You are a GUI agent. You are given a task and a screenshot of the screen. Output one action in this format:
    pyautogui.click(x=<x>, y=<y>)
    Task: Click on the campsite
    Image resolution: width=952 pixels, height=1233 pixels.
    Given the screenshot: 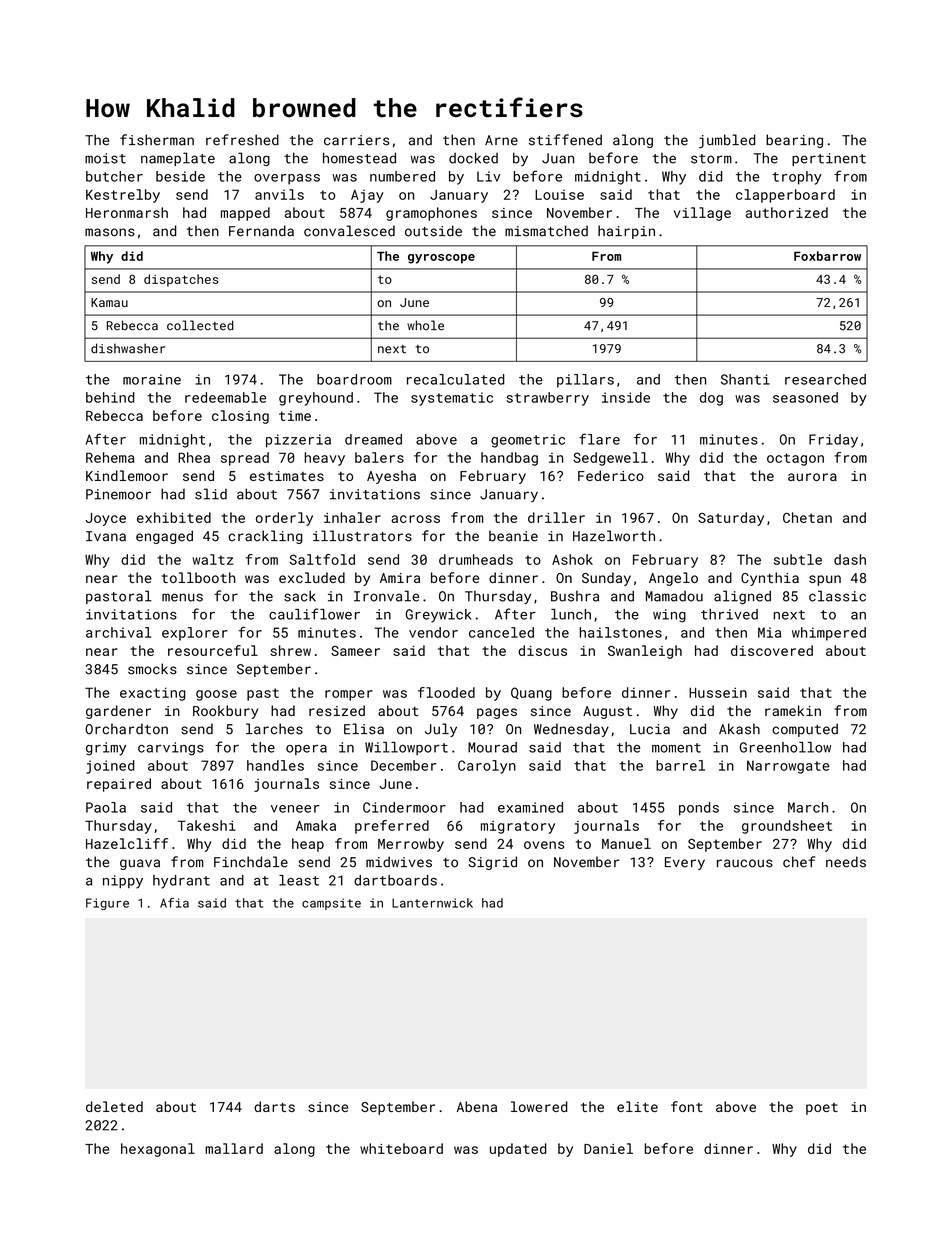 What is the action you would take?
    pyautogui.click(x=331, y=904)
